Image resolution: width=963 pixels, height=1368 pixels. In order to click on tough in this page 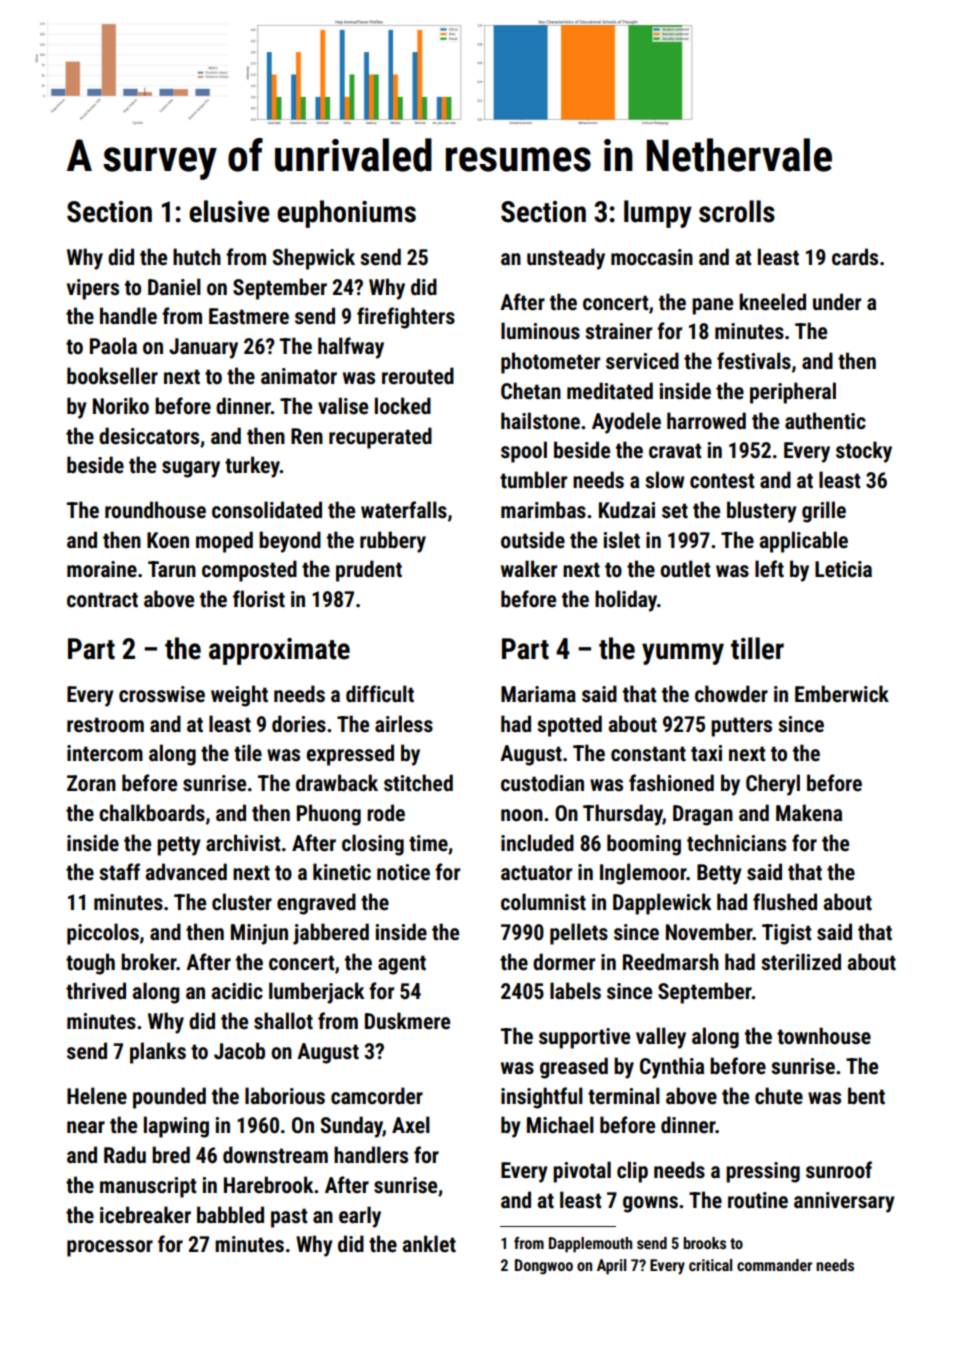, I will do `click(90, 964)`.
